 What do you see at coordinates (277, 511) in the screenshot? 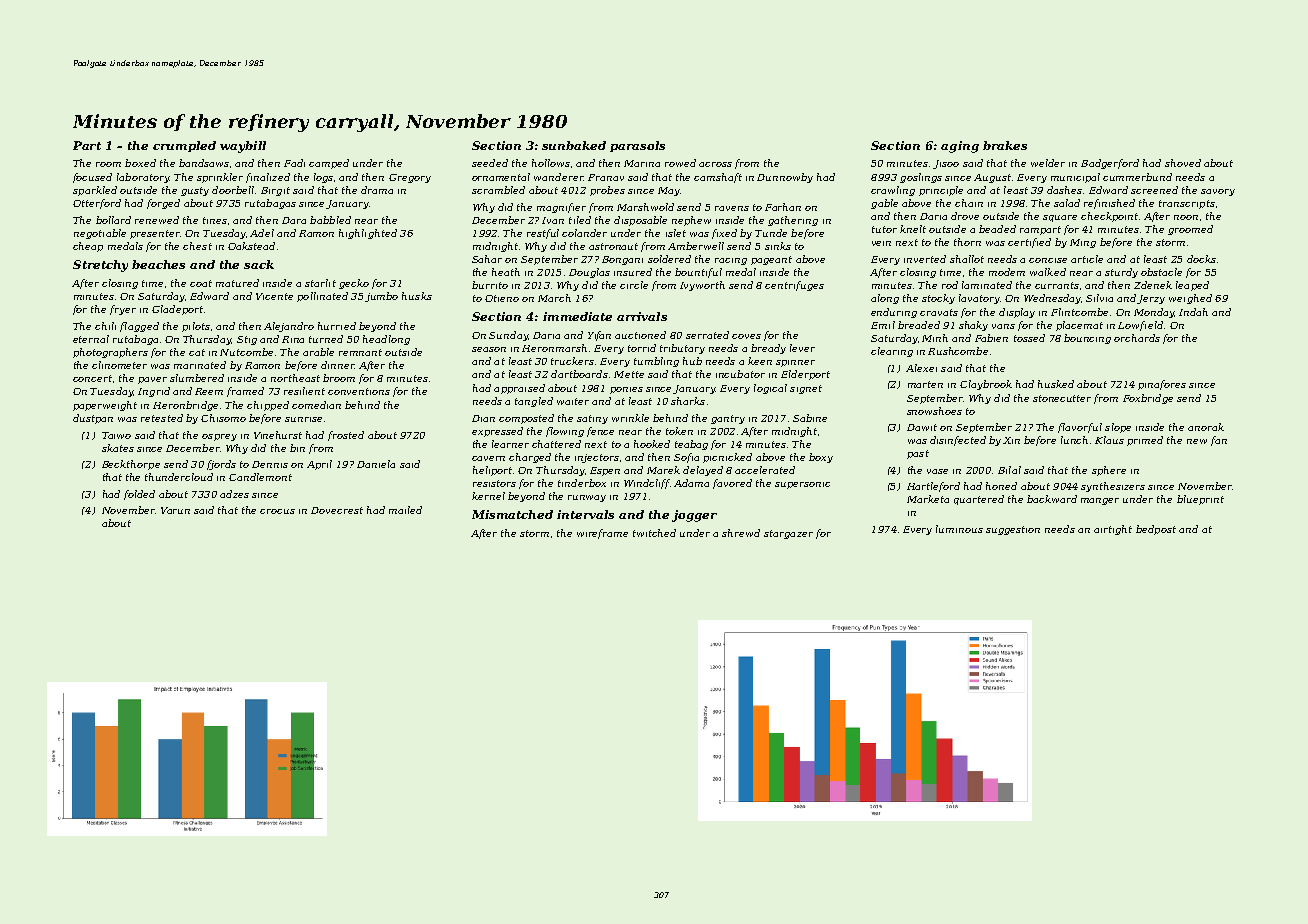
I see `crocus` at bounding box center [277, 511].
